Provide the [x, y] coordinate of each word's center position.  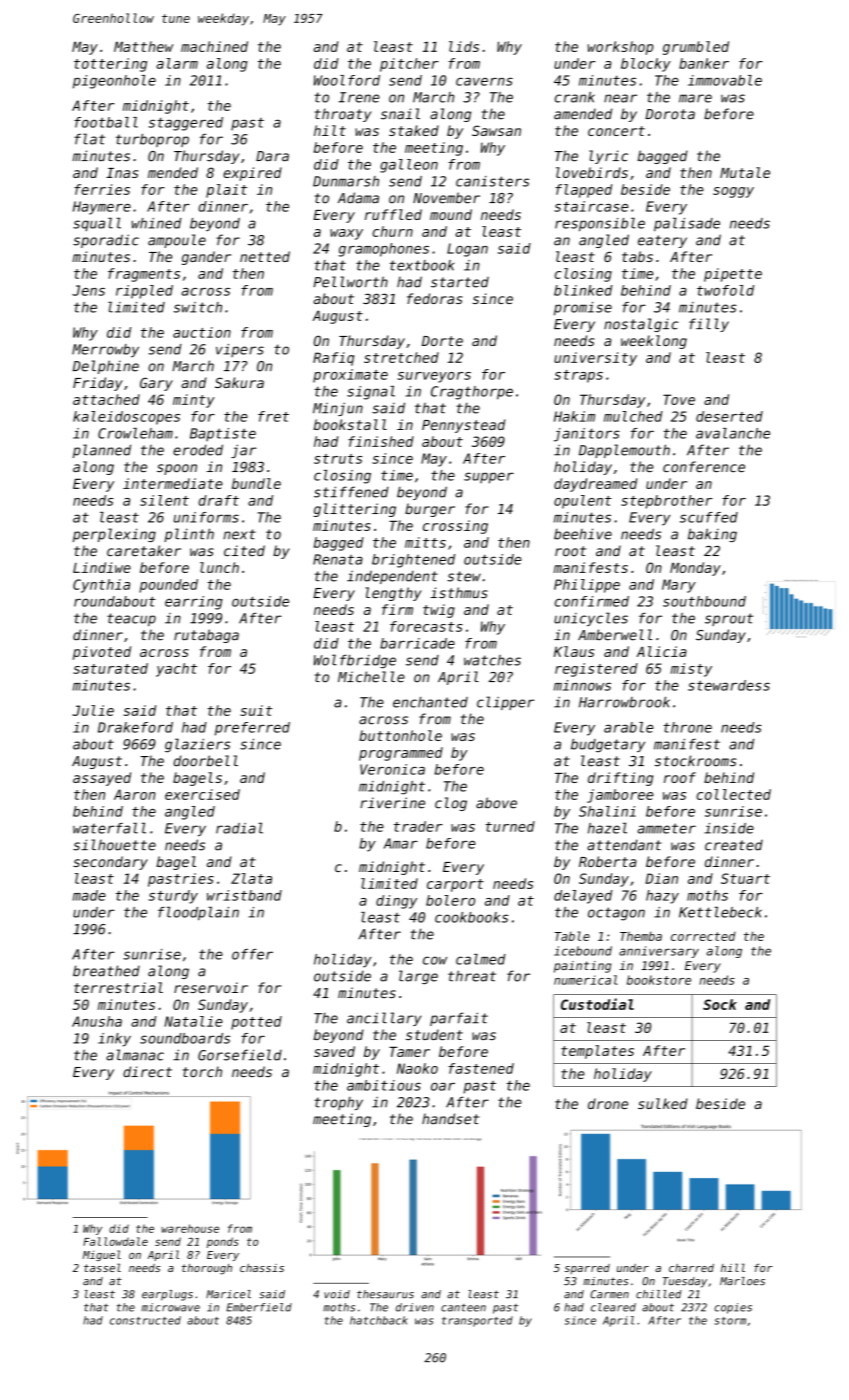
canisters [492, 181]
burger [430, 510]
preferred [252, 729]
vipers [240, 350]
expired [252, 174]
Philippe [587, 586]
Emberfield [259, 1307]
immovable [725, 80]
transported [477, 1321]
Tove [679, 399]
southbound [704, 601]
